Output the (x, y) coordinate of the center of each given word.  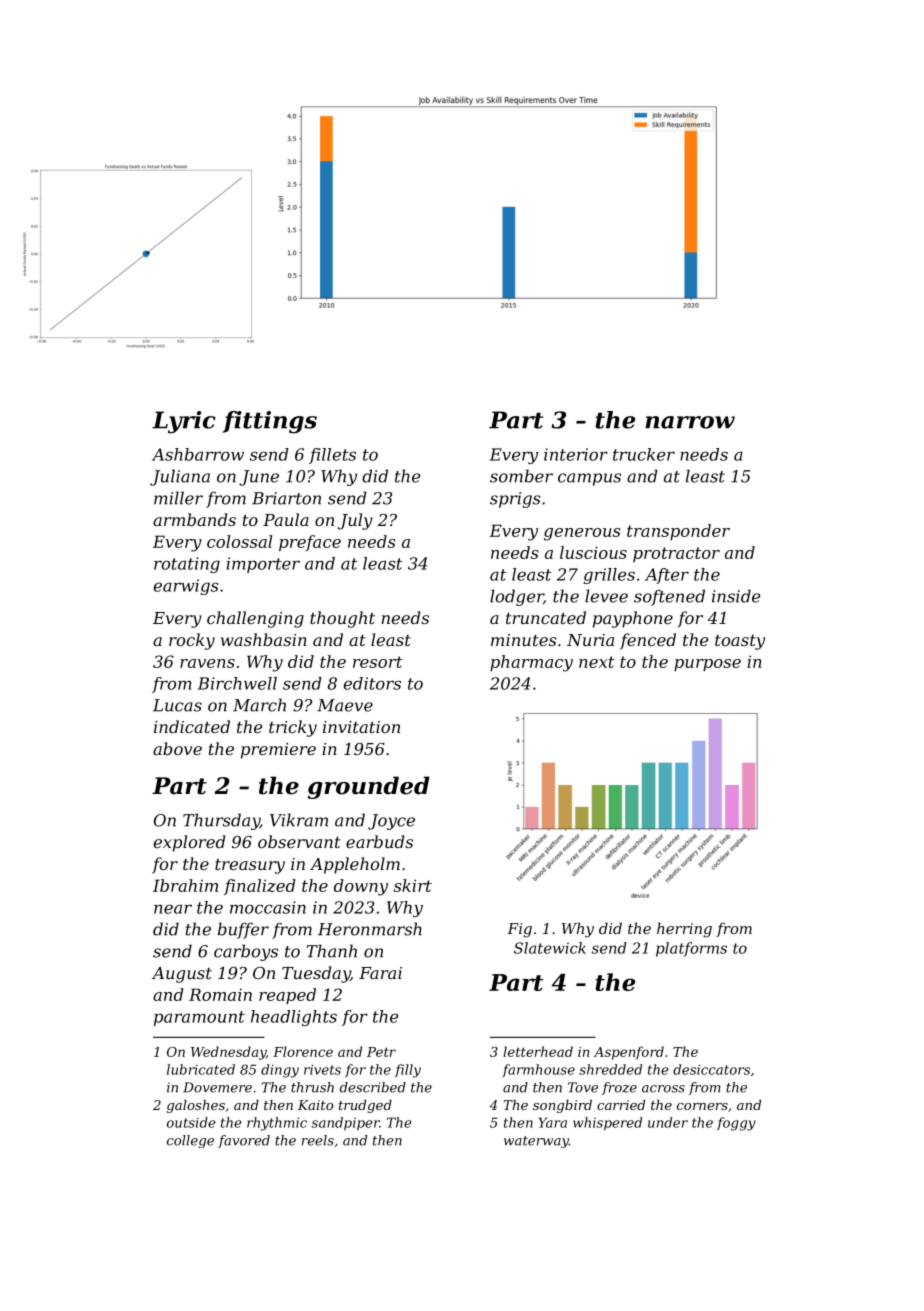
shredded (610, 1069)
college (190, 1141)
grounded (369, 787)
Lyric (184, 422)
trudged (365, 1106)
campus (589, 479)
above (177, 748)
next (597, 662)
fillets (332, 456)
